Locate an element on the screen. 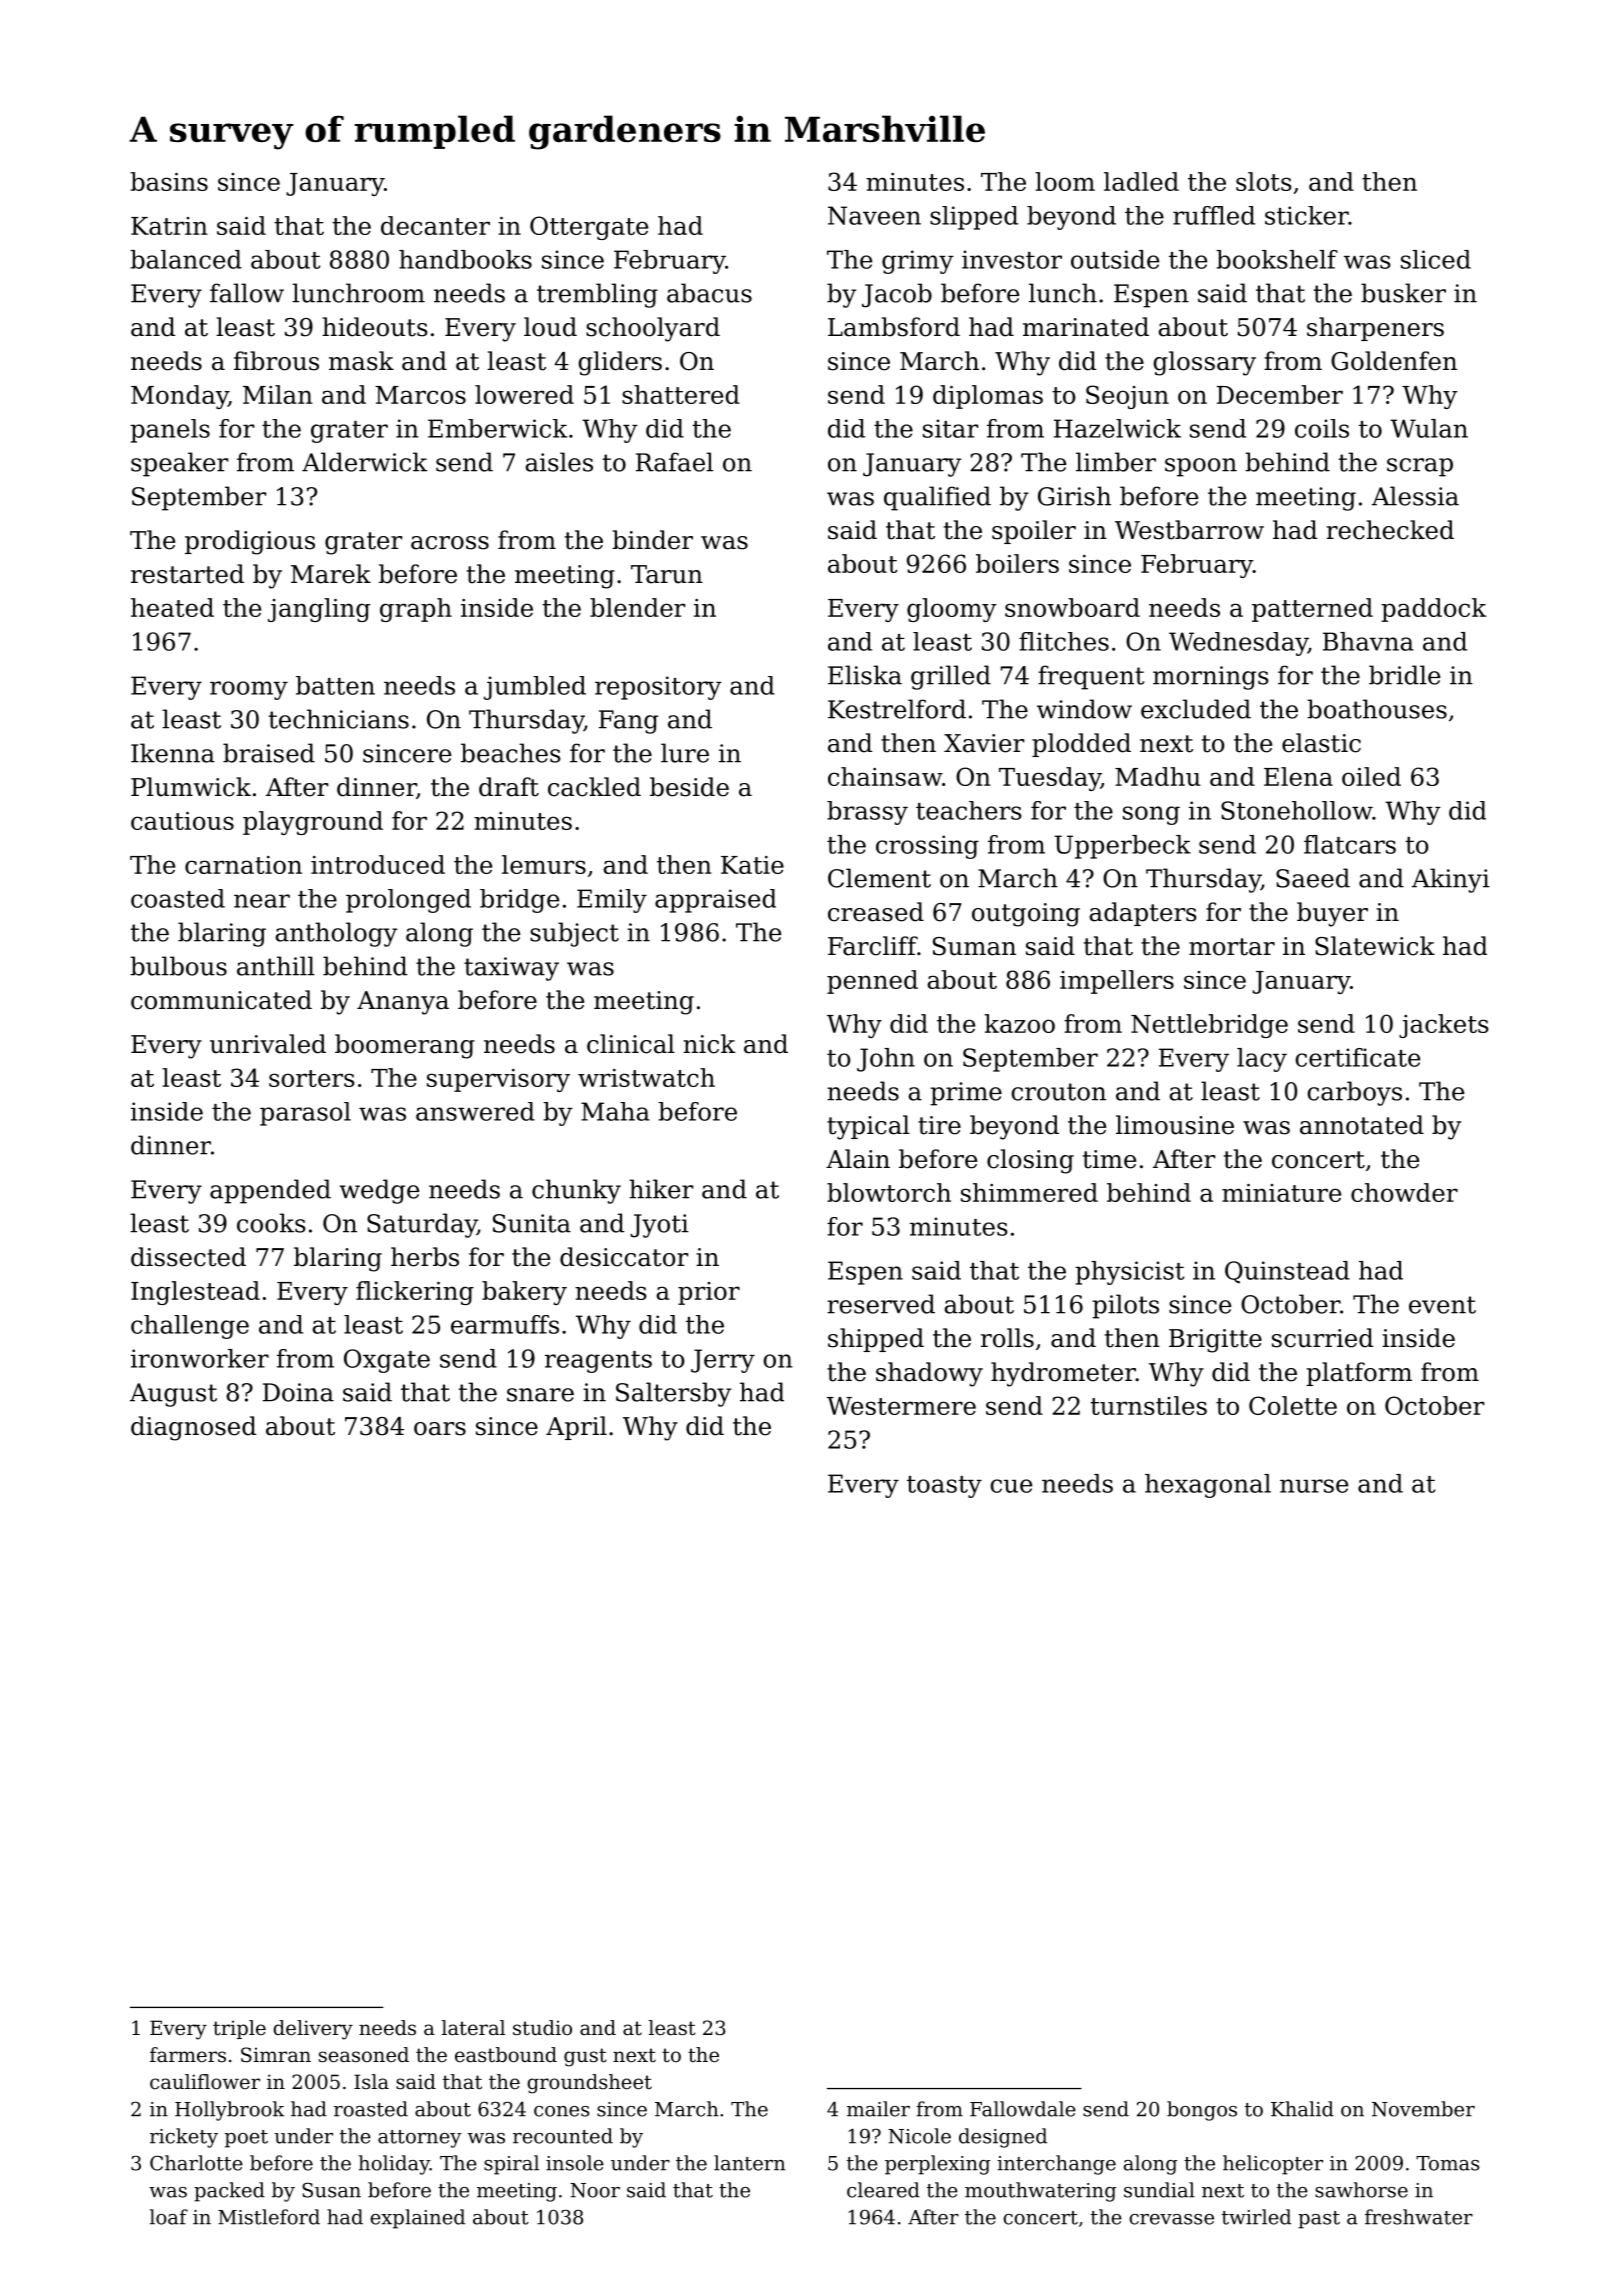 The width and height of the screenshot is (1620, 2292). Jerry is located at coordinates (723, 1361).
